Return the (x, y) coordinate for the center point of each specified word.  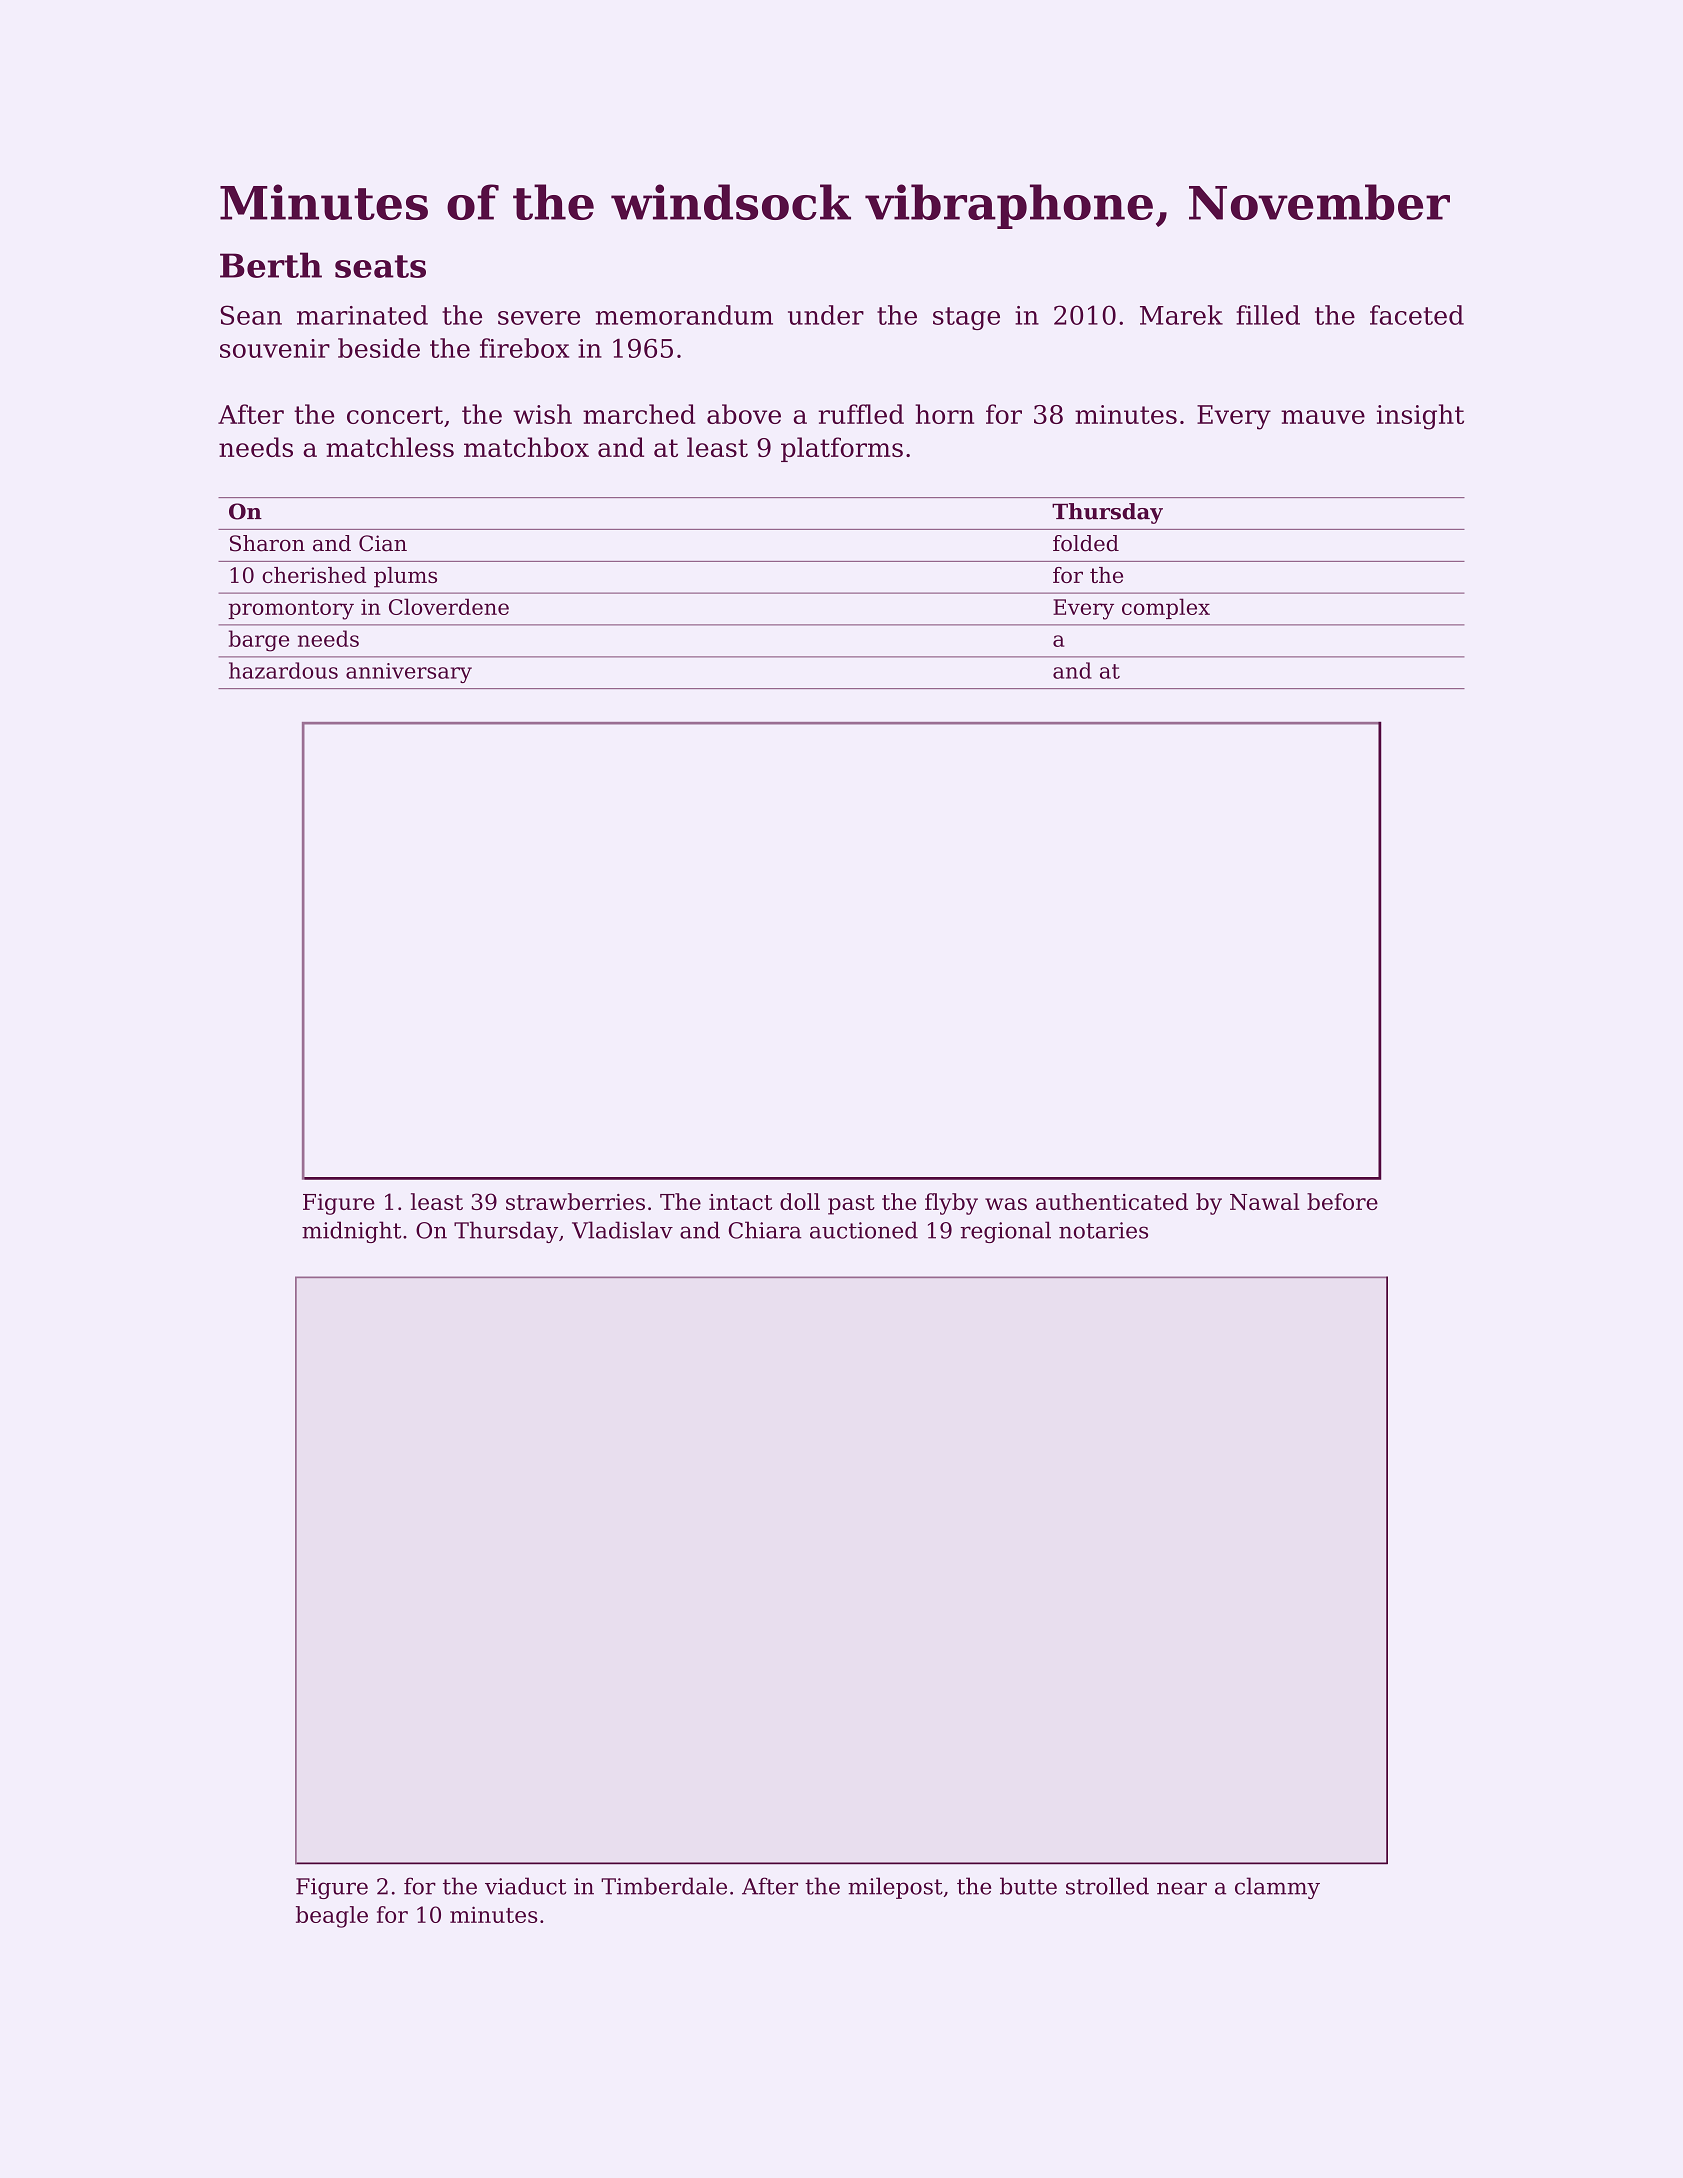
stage (966, 318)
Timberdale (664, 1886)
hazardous (283, 670)
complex (1166, 608)
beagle (332, 1917)
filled (1268, 315)
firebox (524, 348)
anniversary (409, 673)
